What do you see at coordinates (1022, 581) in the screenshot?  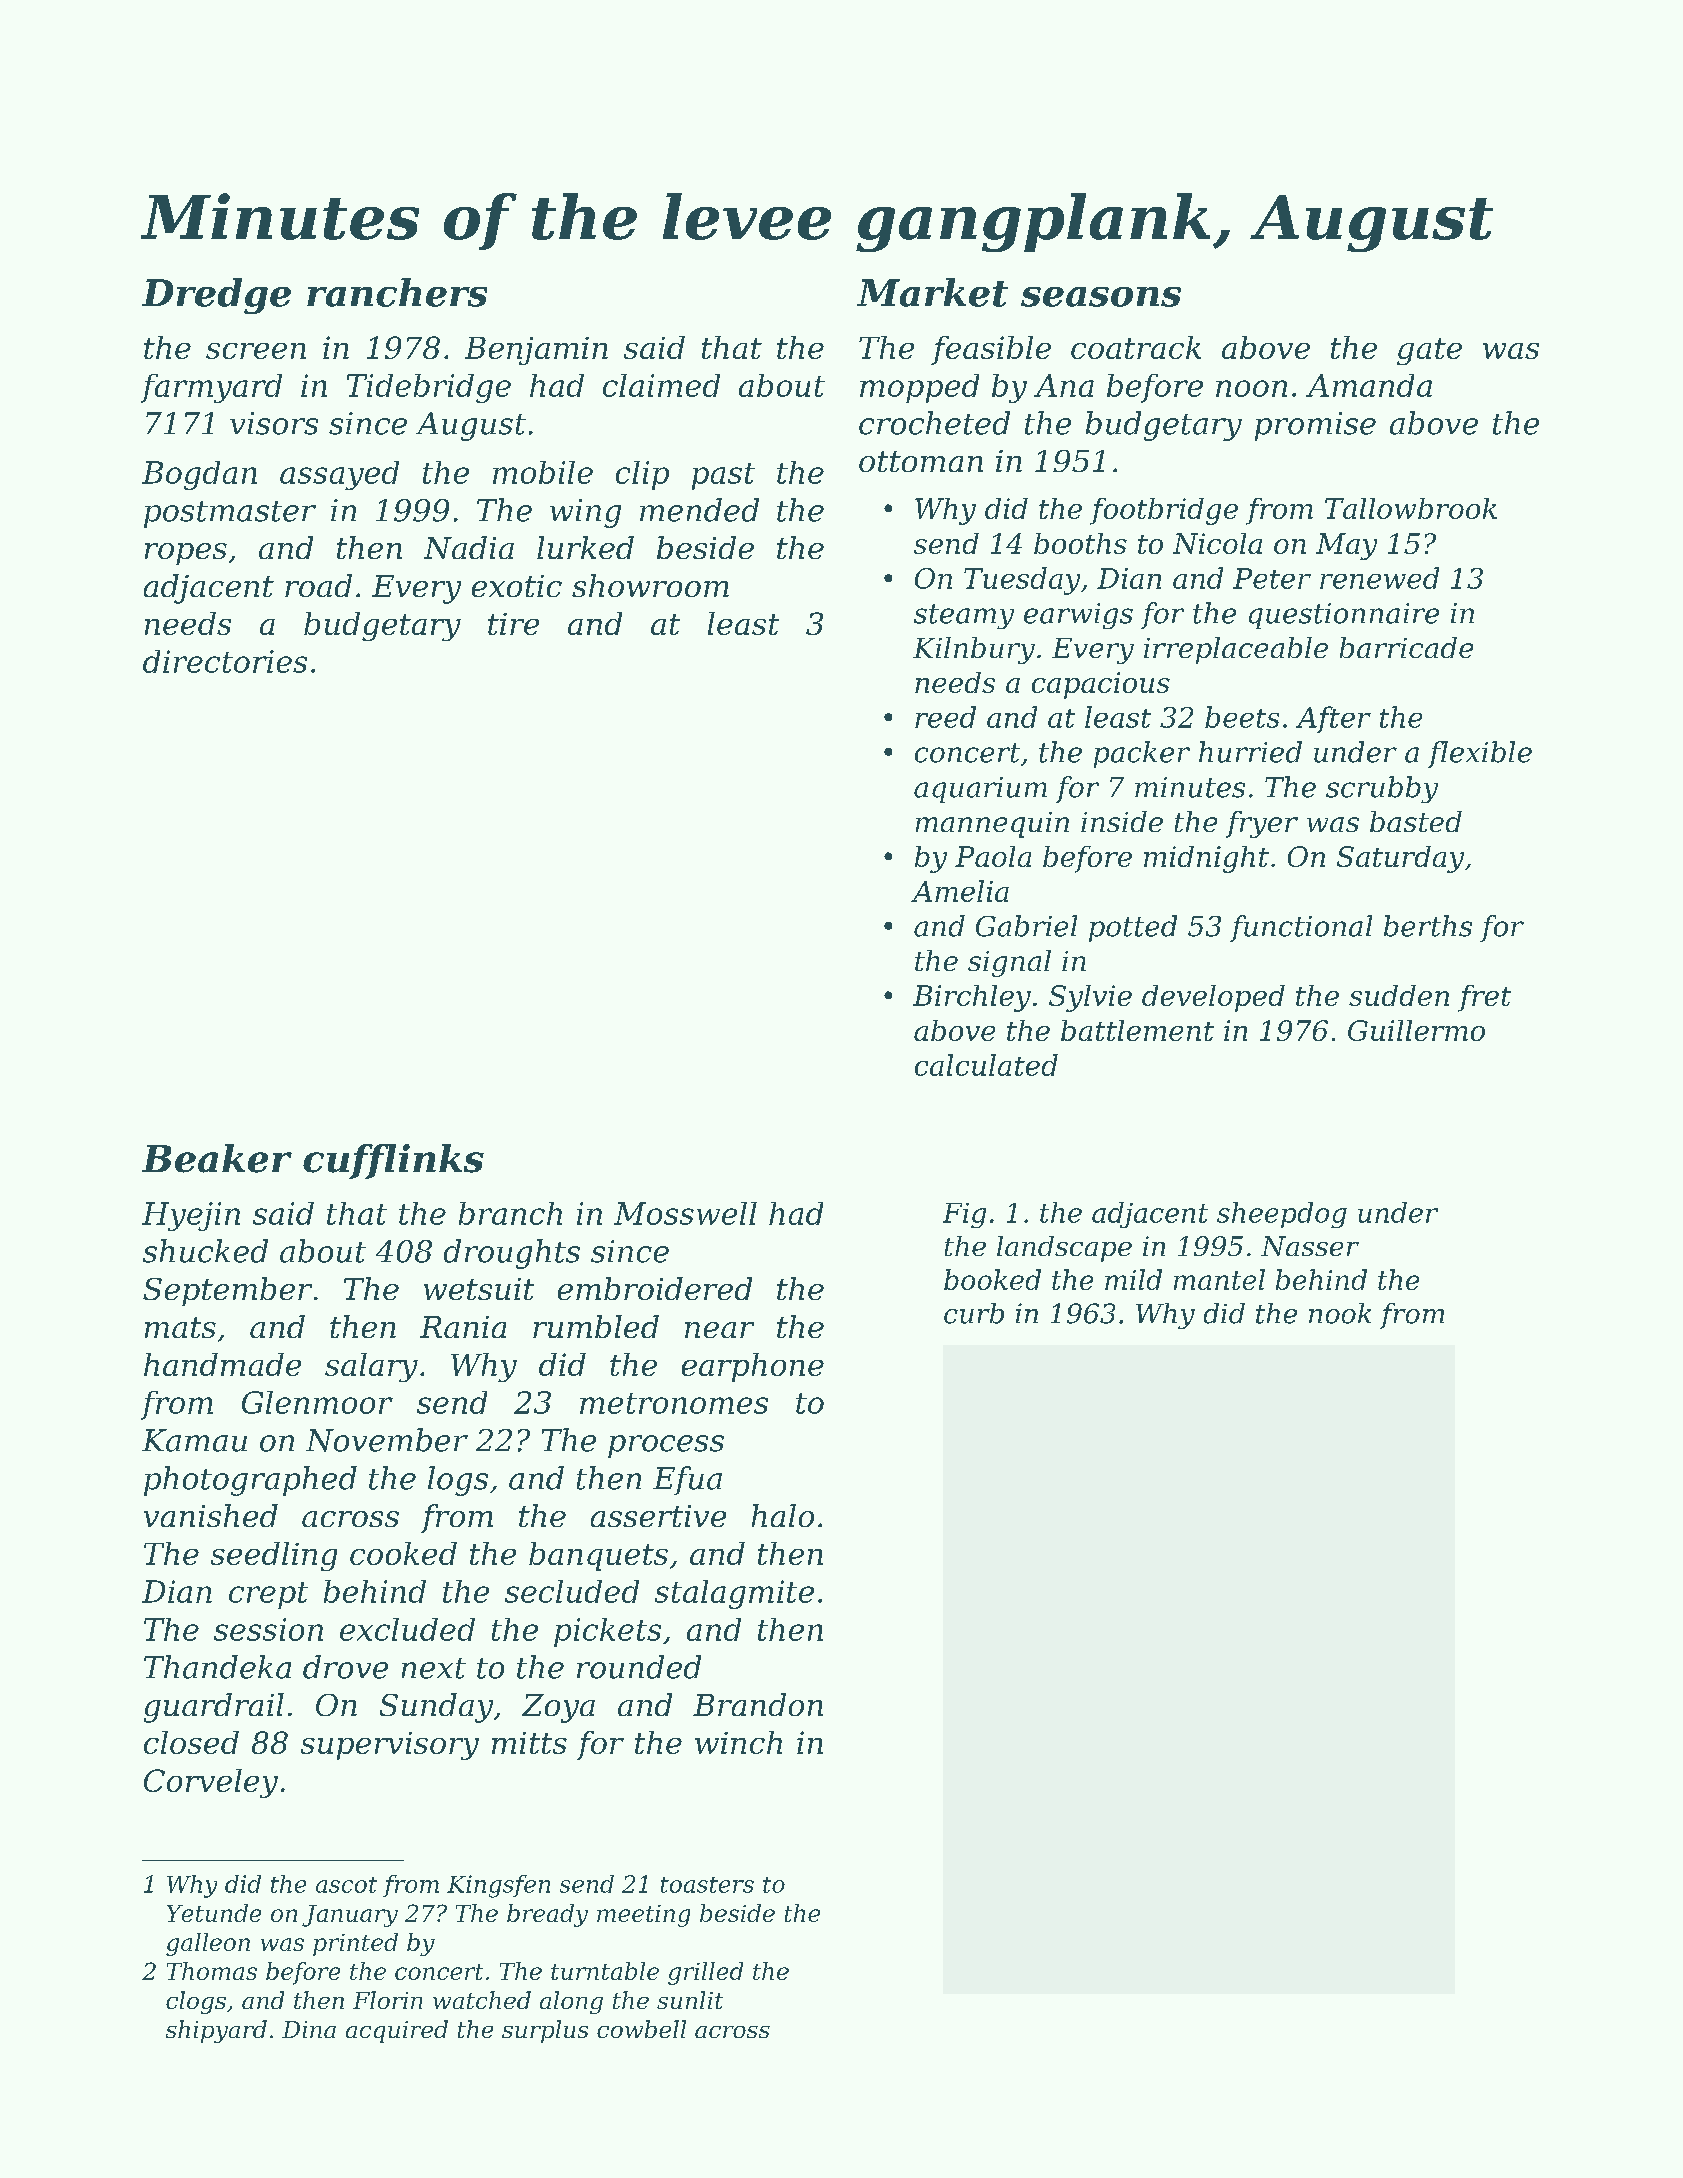 I see `Tuesday` at bounding box center [1022, 581].
